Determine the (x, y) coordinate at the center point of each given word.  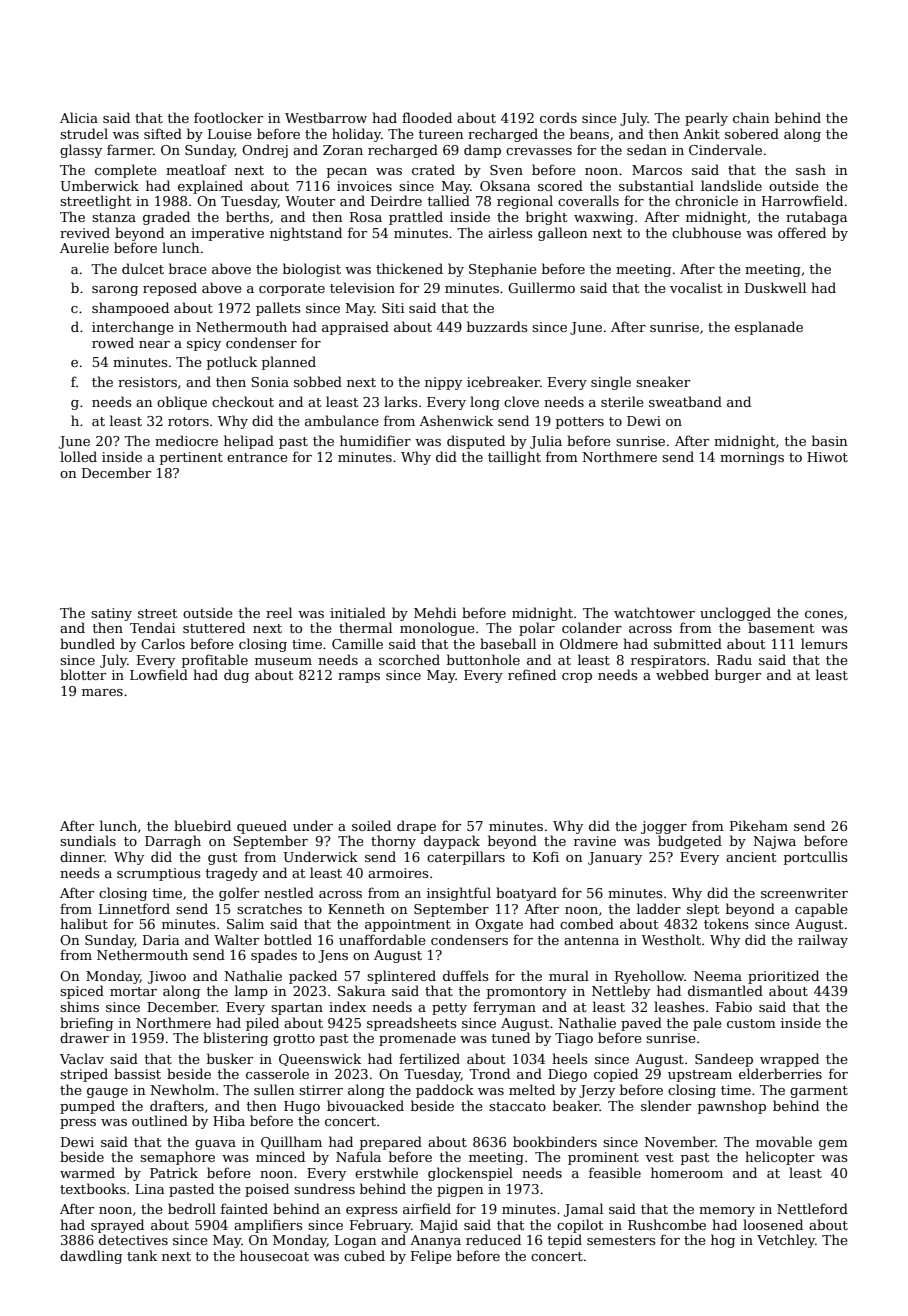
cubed (364, 1255)
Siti (393, 308)
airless (510, 232)
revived (85, 232)
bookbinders (555, 1141)
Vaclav (82, 1058)
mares (102, 692)
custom (751, 1023)
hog (723, 1241)
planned (289, 363)
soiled (371, 825)
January (615, 858)
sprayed (117, 1226)
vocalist (696, 287)
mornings (752, 458)
